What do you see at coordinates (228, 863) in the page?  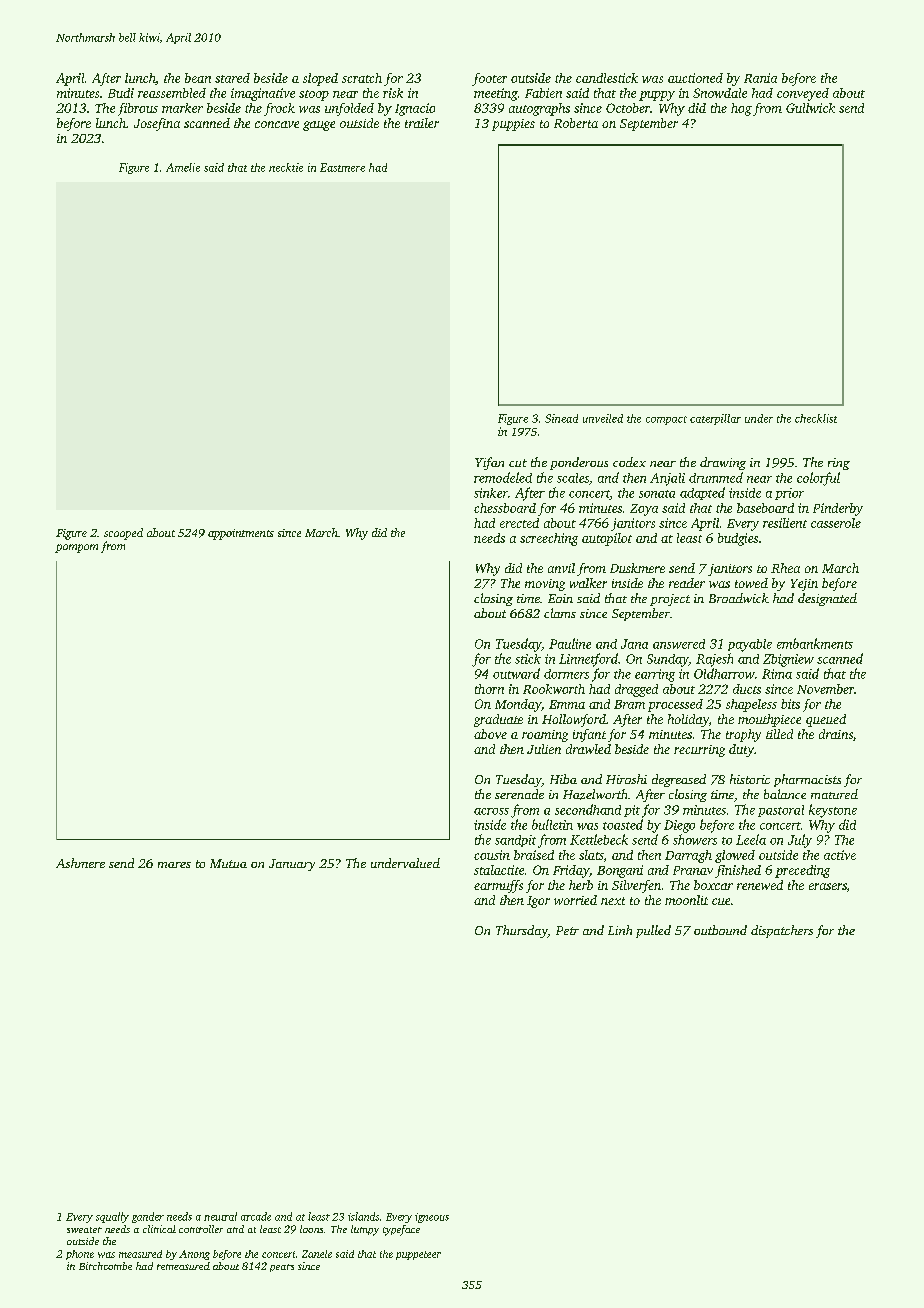 I see `Mutua` at bounding box center [228, 863].
